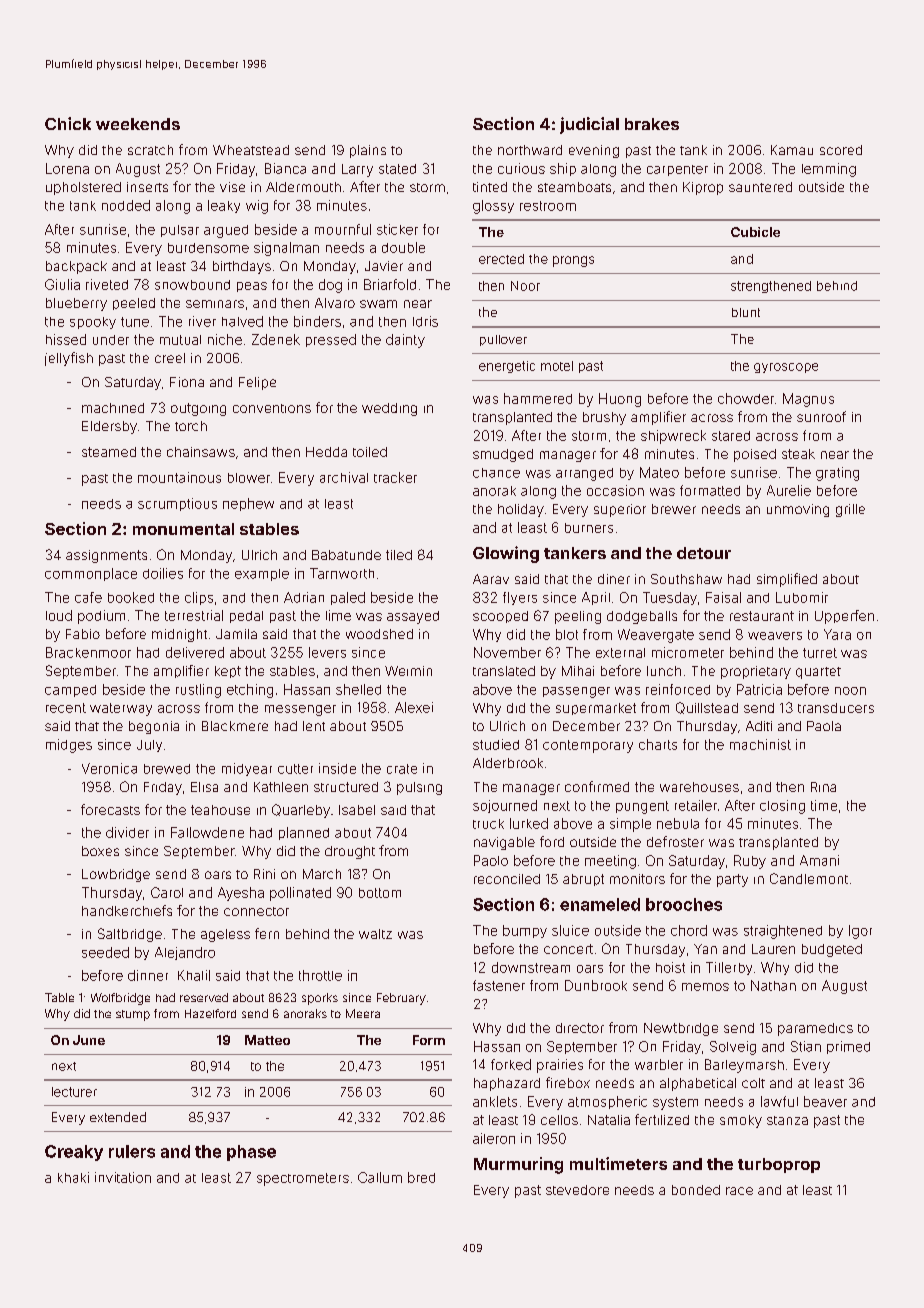 The width and height of the image is (924, 1308). What do you see at coordinates (760, 187) in the image?
I see `sauntered` at bounding box center [760, 187].
